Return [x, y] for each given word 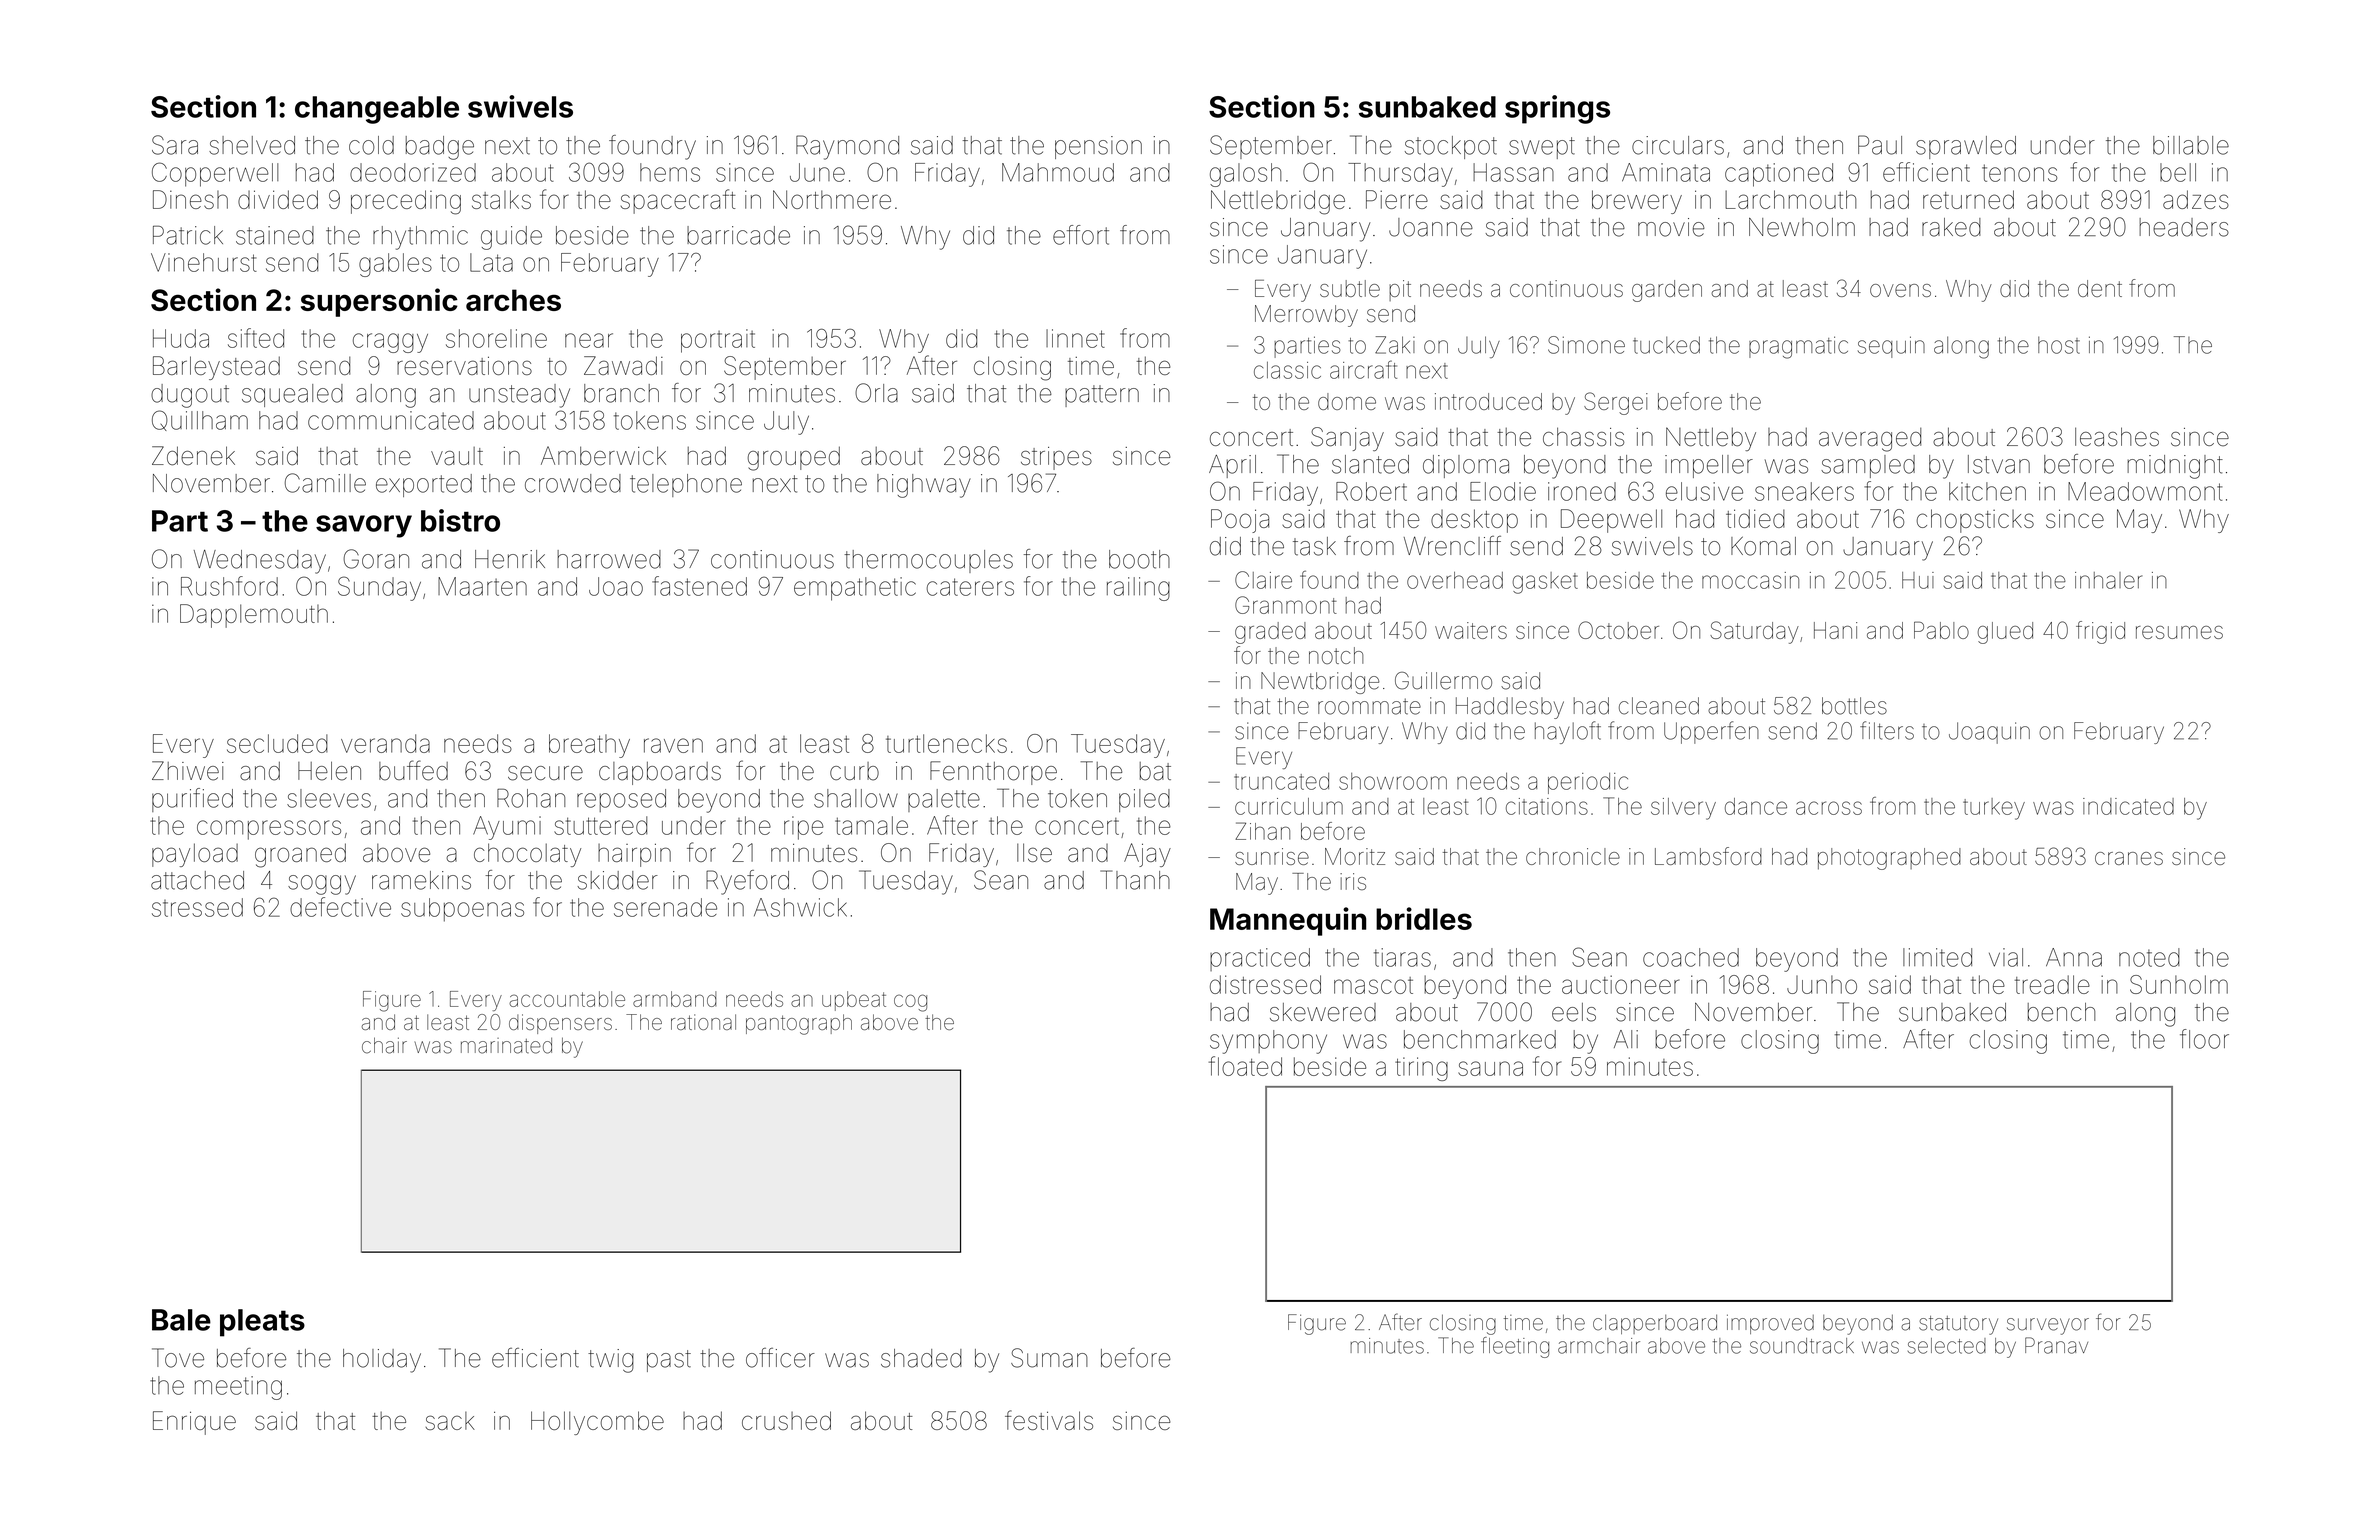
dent [2100, 288]
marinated [506, 1046]
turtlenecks [946, 743]
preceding [406, 202]
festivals [1049, 1420]
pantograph [799, 1024]
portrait [718, 341]
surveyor [2048, 1326]
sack [450, 1421]
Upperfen [1711, 732]
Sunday [379, 588]
